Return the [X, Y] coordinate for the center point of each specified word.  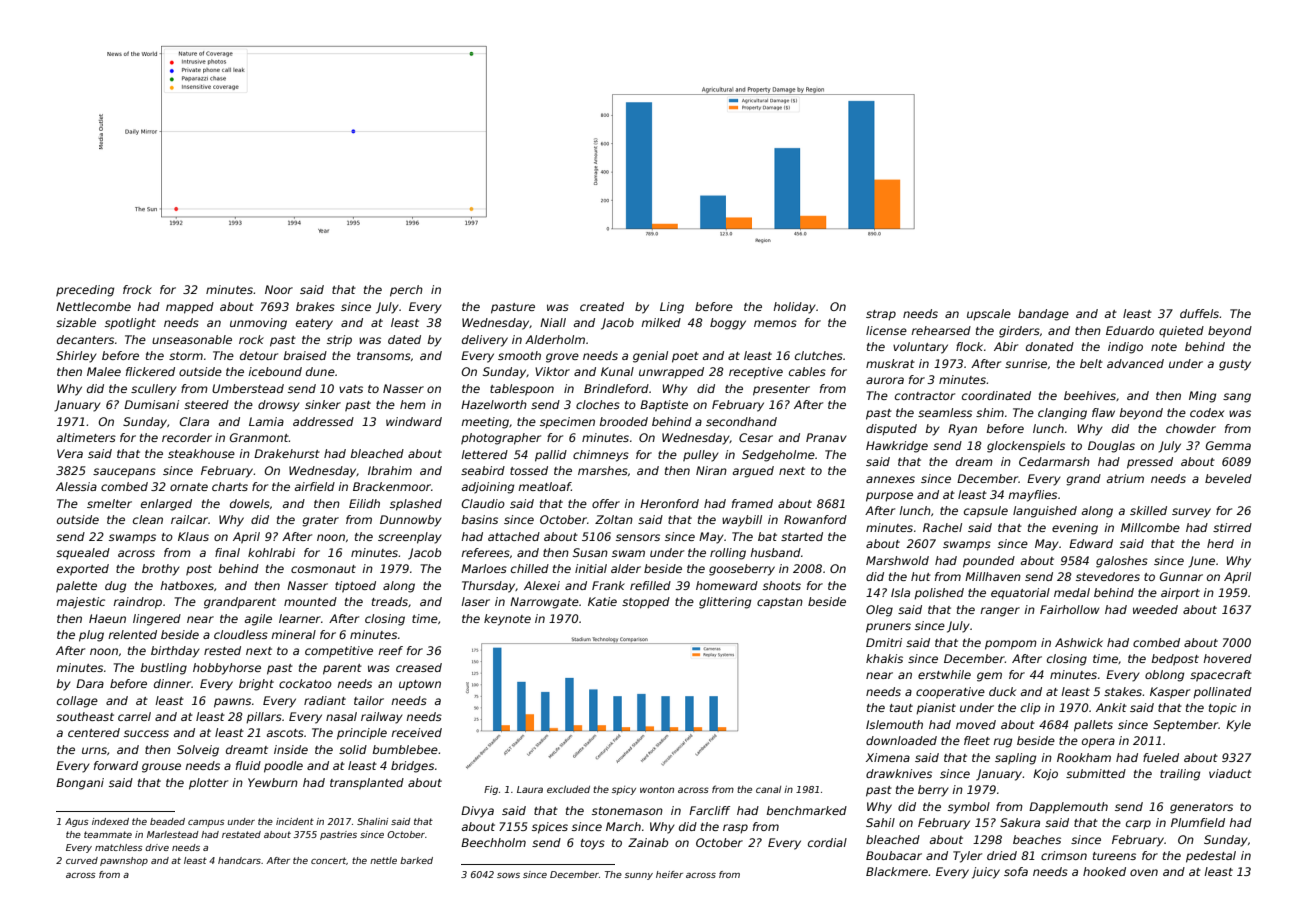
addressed [323, 421]
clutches [819, 355]
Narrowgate [544, 603]
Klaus [193, 536]
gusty [1235, 365]
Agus [76, 822]
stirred [1232, 527]
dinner [172, 683]
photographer [501, 439]
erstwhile [944, 674]
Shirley [76, 357]
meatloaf [544, 486]
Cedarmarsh [1054, 461]
